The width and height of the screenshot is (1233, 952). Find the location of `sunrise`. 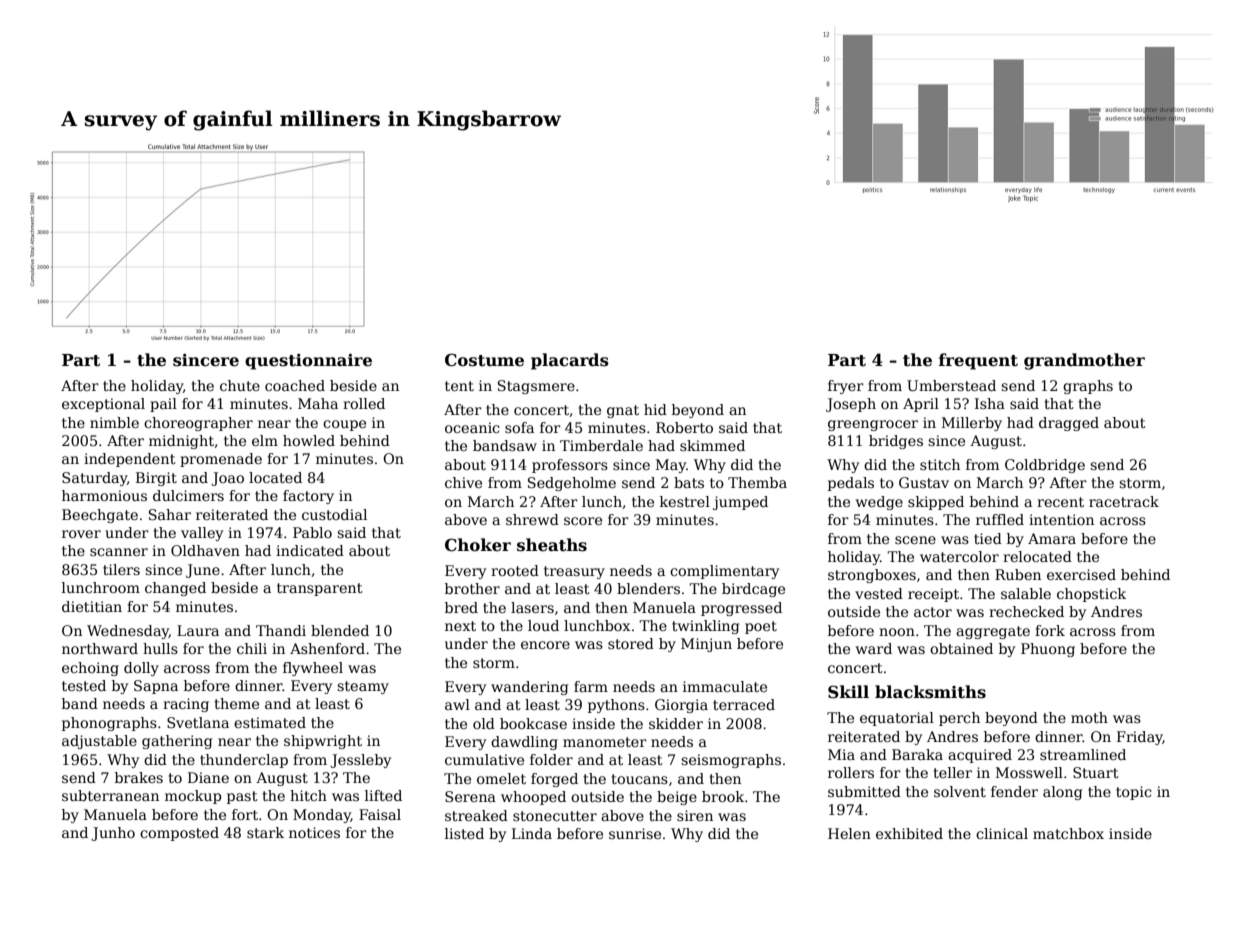

sunrise is located at coordinates (635, 833).
